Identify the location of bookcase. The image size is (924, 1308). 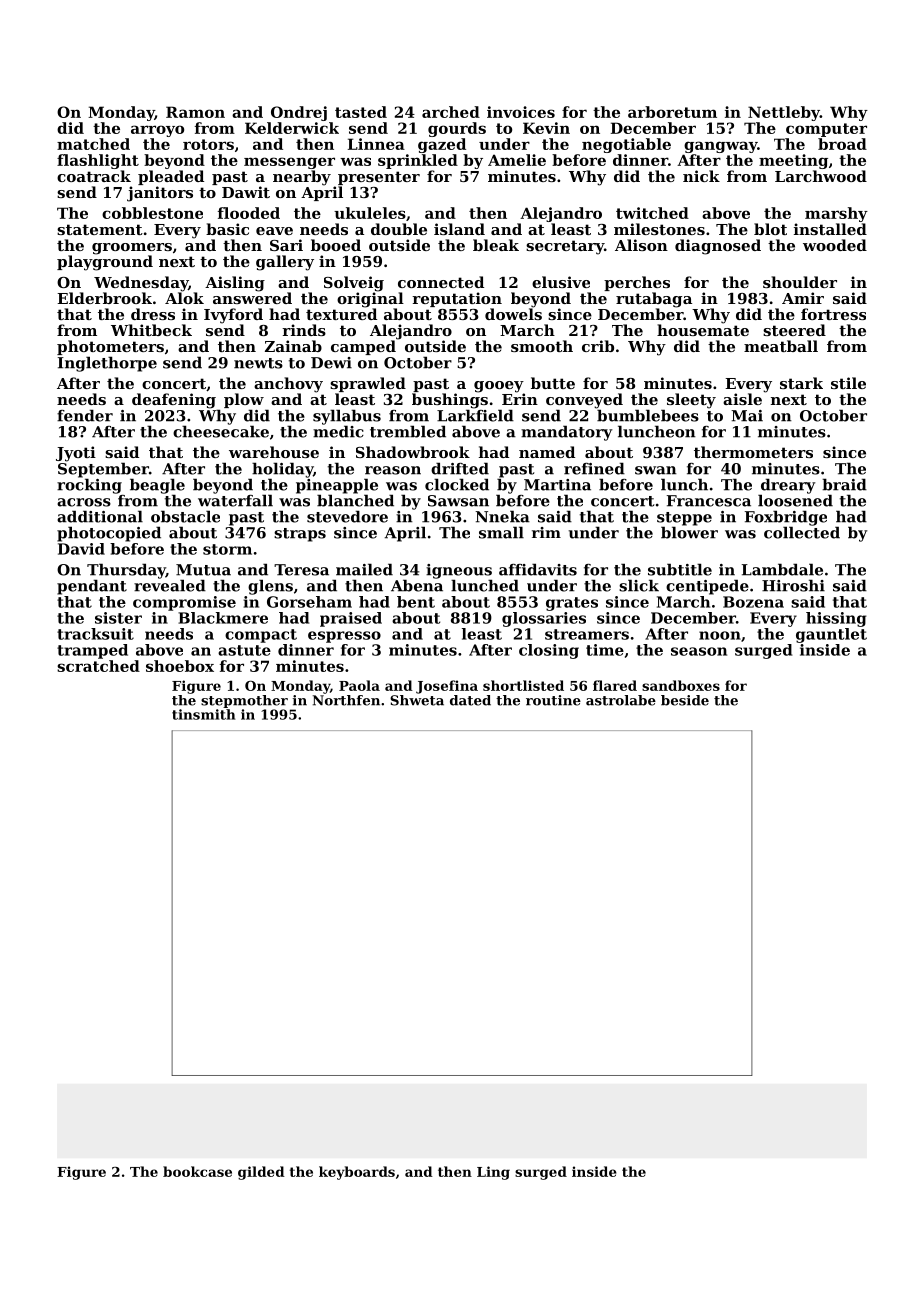
(197, 1171).
